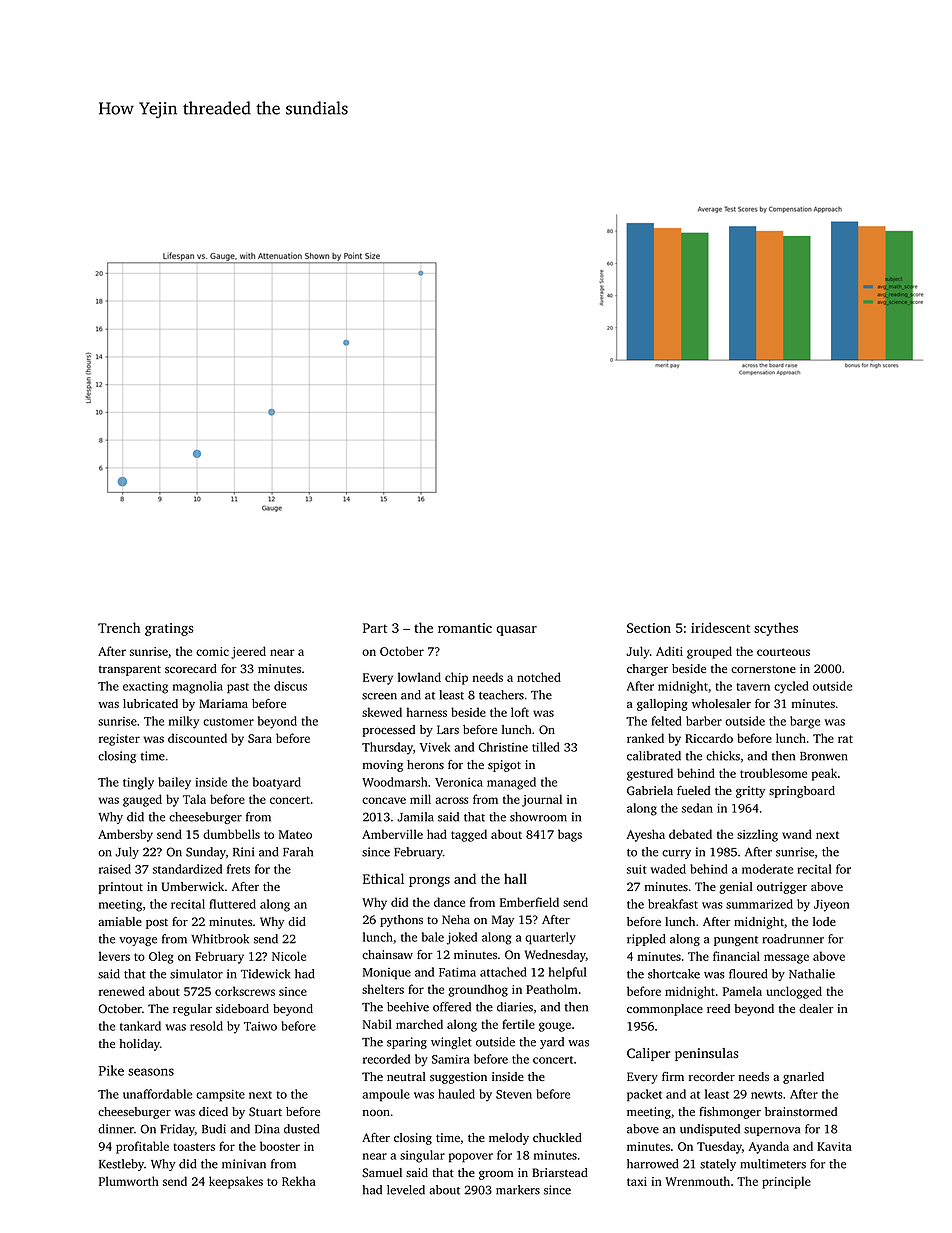 The image size is (952, 1233). Describe the element at coordinates (552, 989) in the screenshot. I see `Peatholm` at that location.
